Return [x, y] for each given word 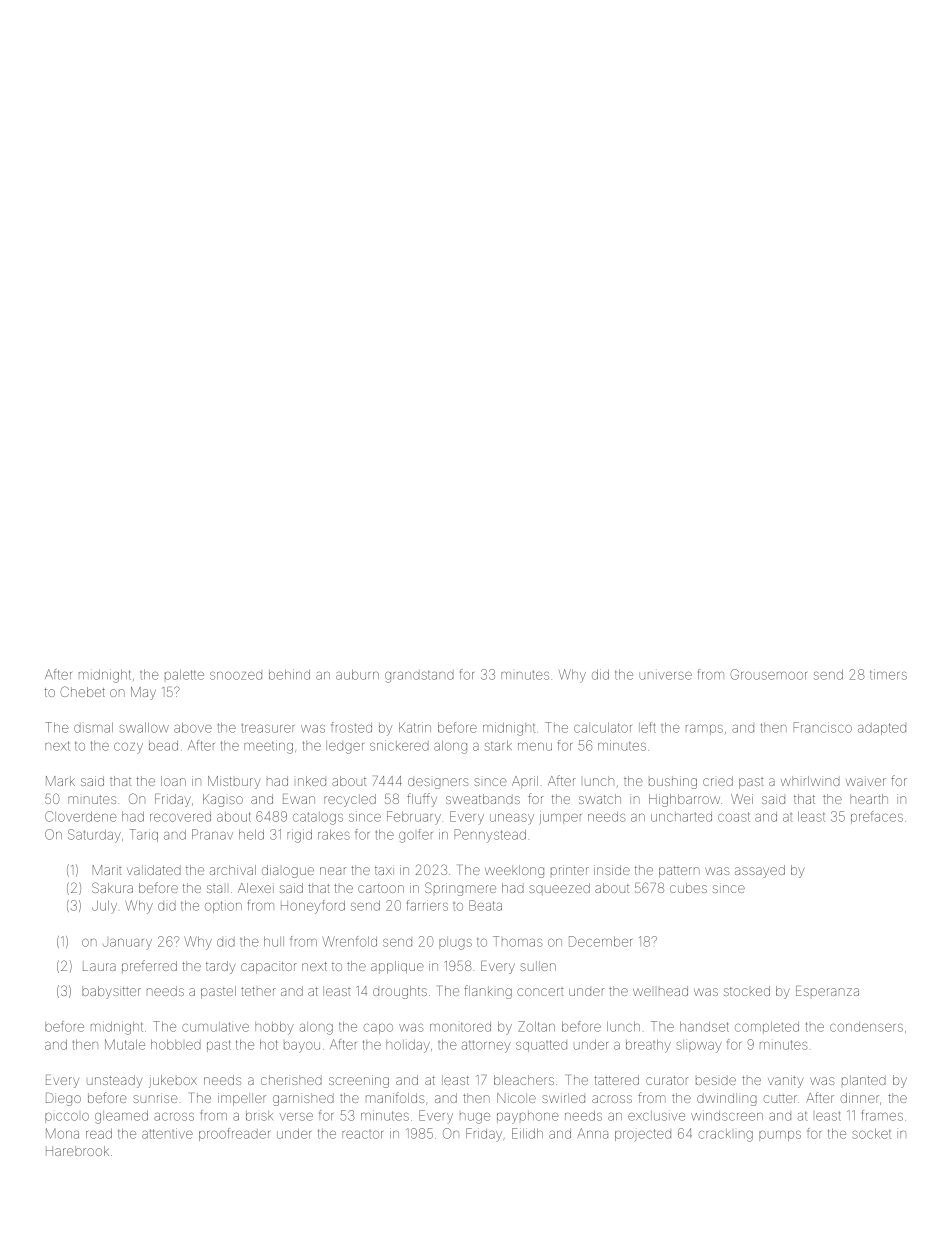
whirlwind [810, 781]
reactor [362, 1134]
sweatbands [483, 799]
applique [397, 967]
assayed [760, 871]
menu [535, 747]
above [193, 727]
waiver [866, 782]
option [223, 907]
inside [612, 870]
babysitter [111, 992]
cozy [128, 748]
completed [767, 1028]
